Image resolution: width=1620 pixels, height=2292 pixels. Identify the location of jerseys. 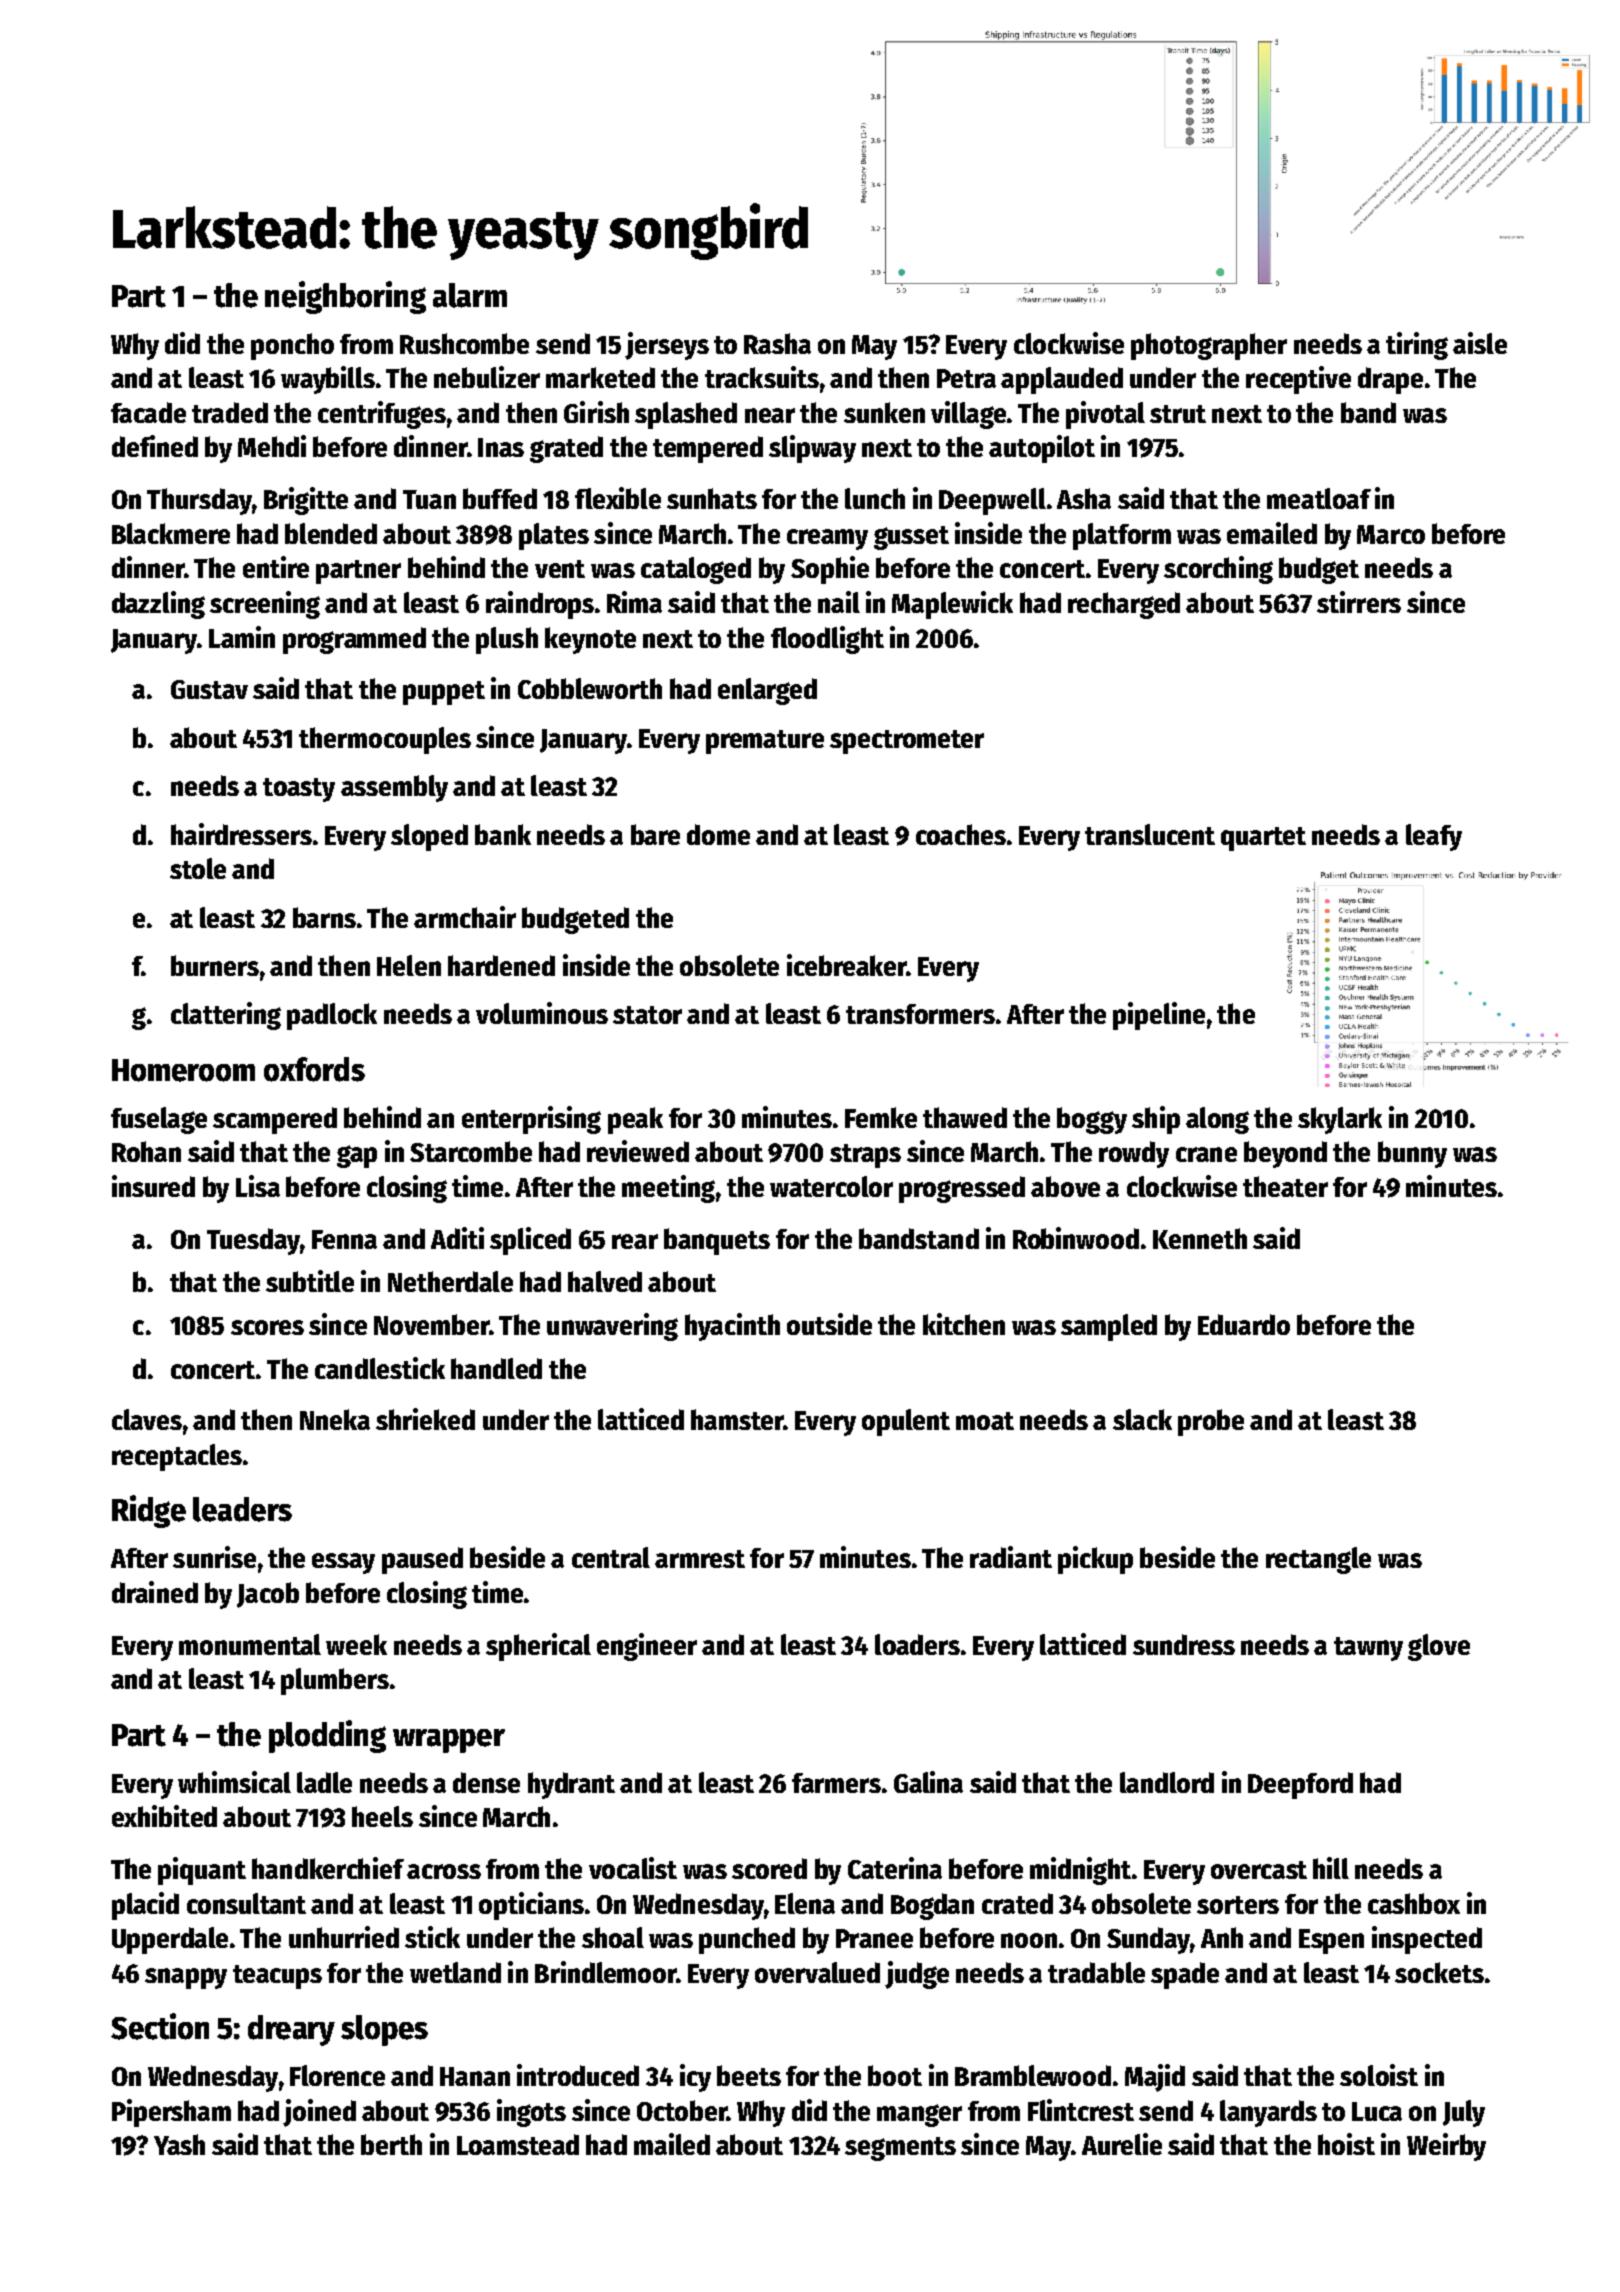
(667, 346).
